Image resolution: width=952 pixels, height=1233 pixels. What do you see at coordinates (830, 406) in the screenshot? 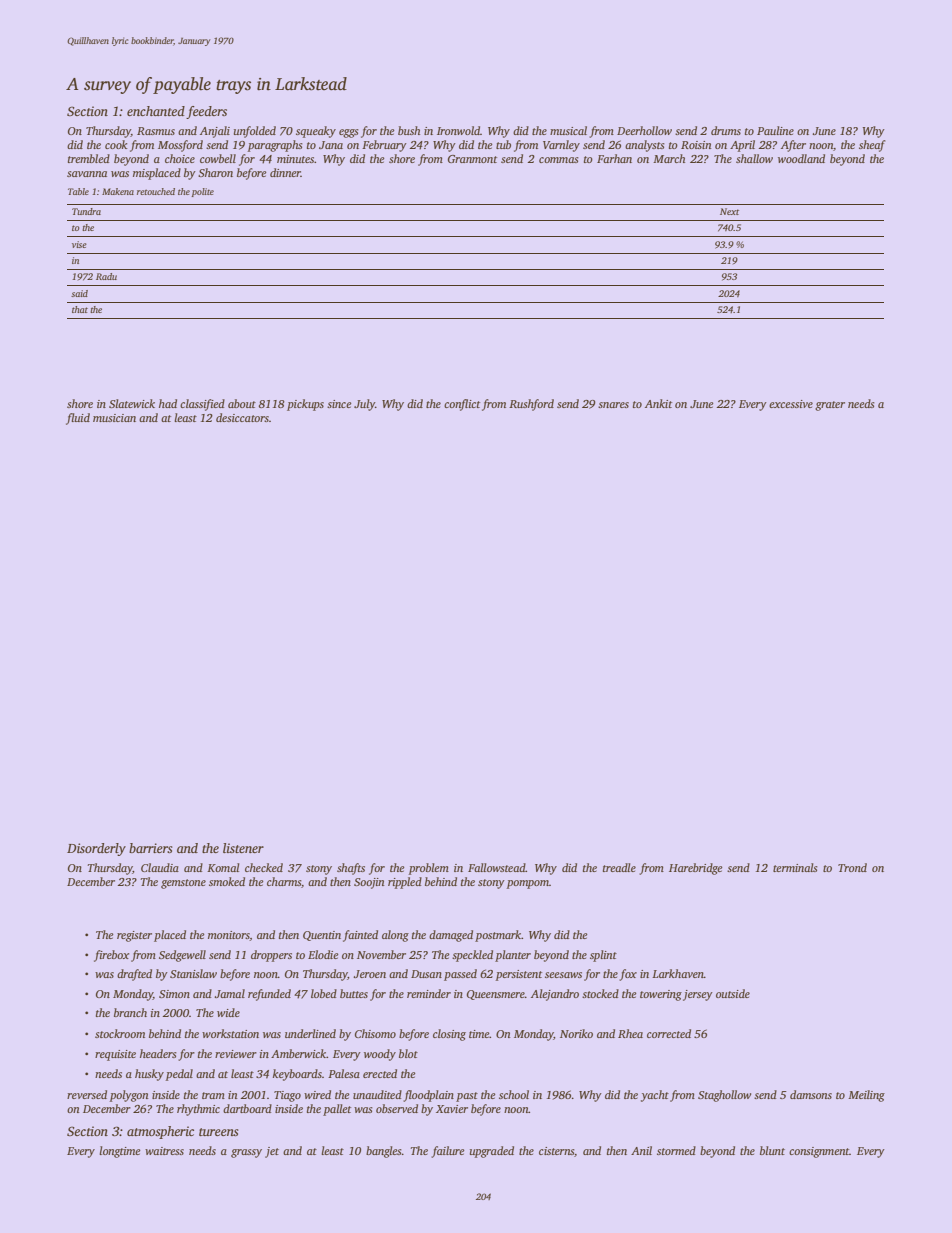
I see `grater` at bounding box center [830, 406].
